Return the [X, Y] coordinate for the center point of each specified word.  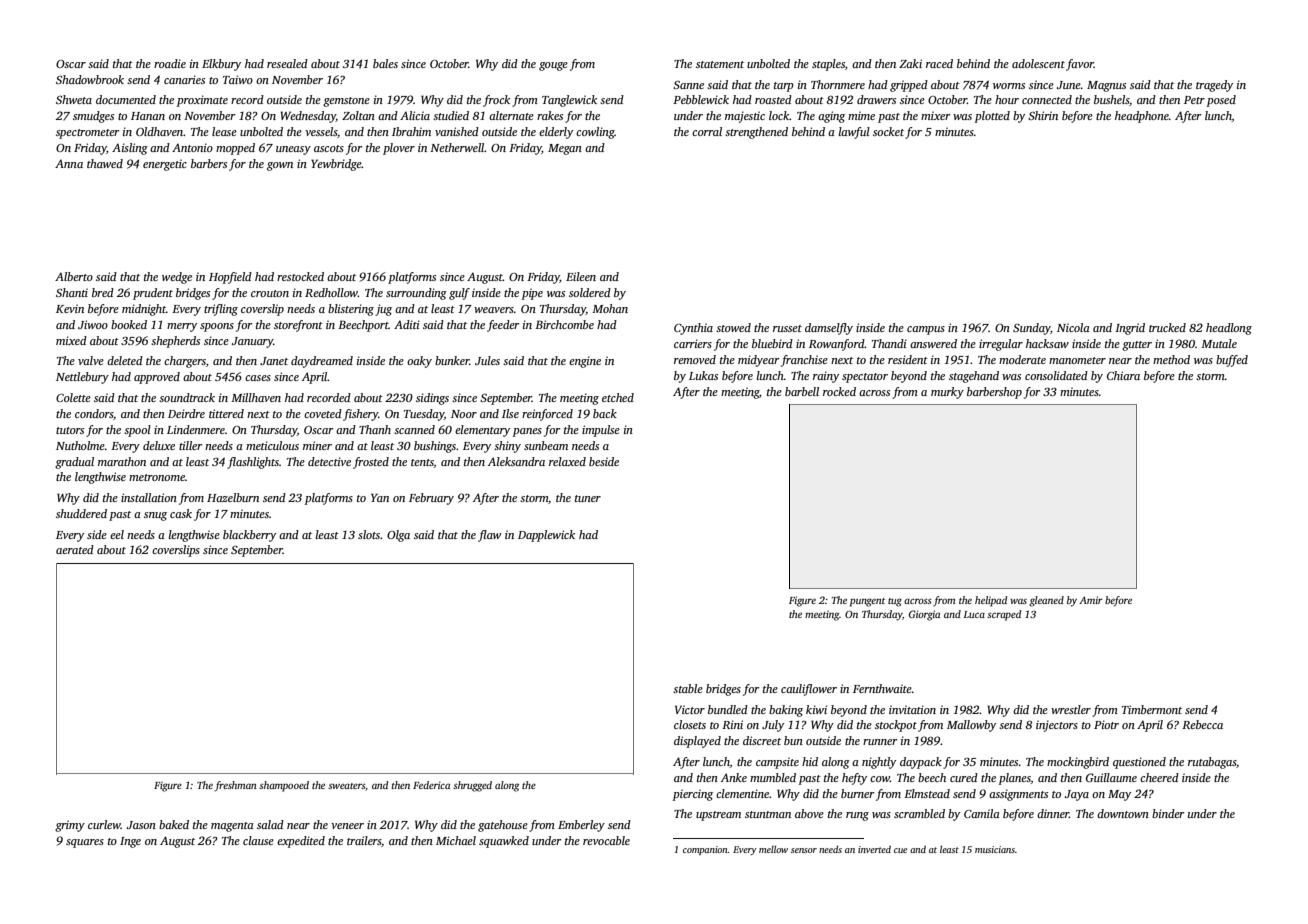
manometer [1077, 360]
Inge [130, 842]
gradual [74, 463]
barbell [802, 391]
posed [1221, 101]
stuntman [768, 814]
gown [280, 166]
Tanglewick [569, 101]
